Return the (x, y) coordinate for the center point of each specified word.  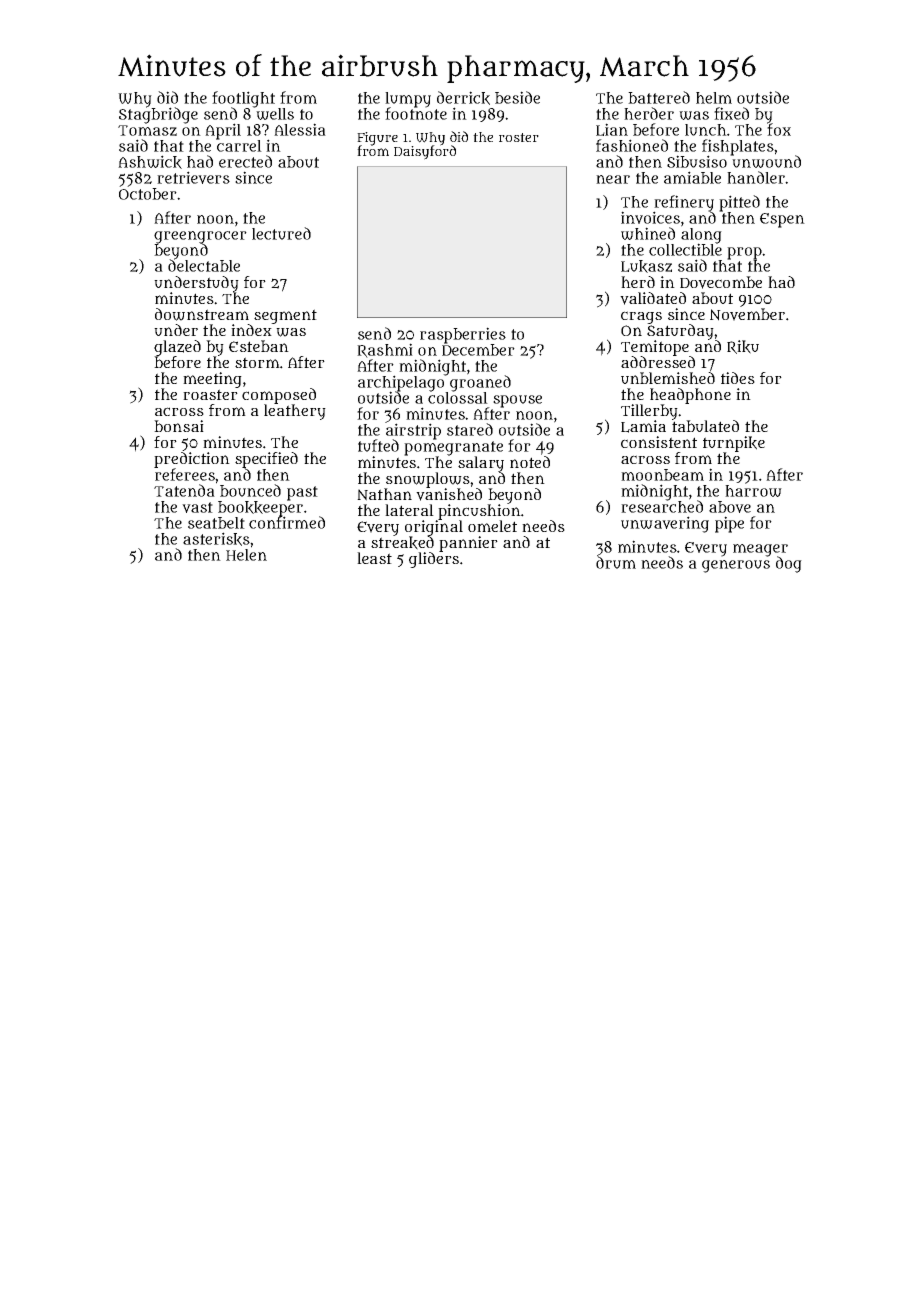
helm (714, 98)
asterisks (216, 539)
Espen (782, 220)
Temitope (655, 348)
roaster (210, 394)
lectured (281, 233)
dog (789, 564)
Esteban (259, 346)
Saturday (681, 332)
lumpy (408, 100)
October (148, 194)
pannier (468, 544)
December (478, 350)
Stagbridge (158, 116)
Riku (743, 347)
